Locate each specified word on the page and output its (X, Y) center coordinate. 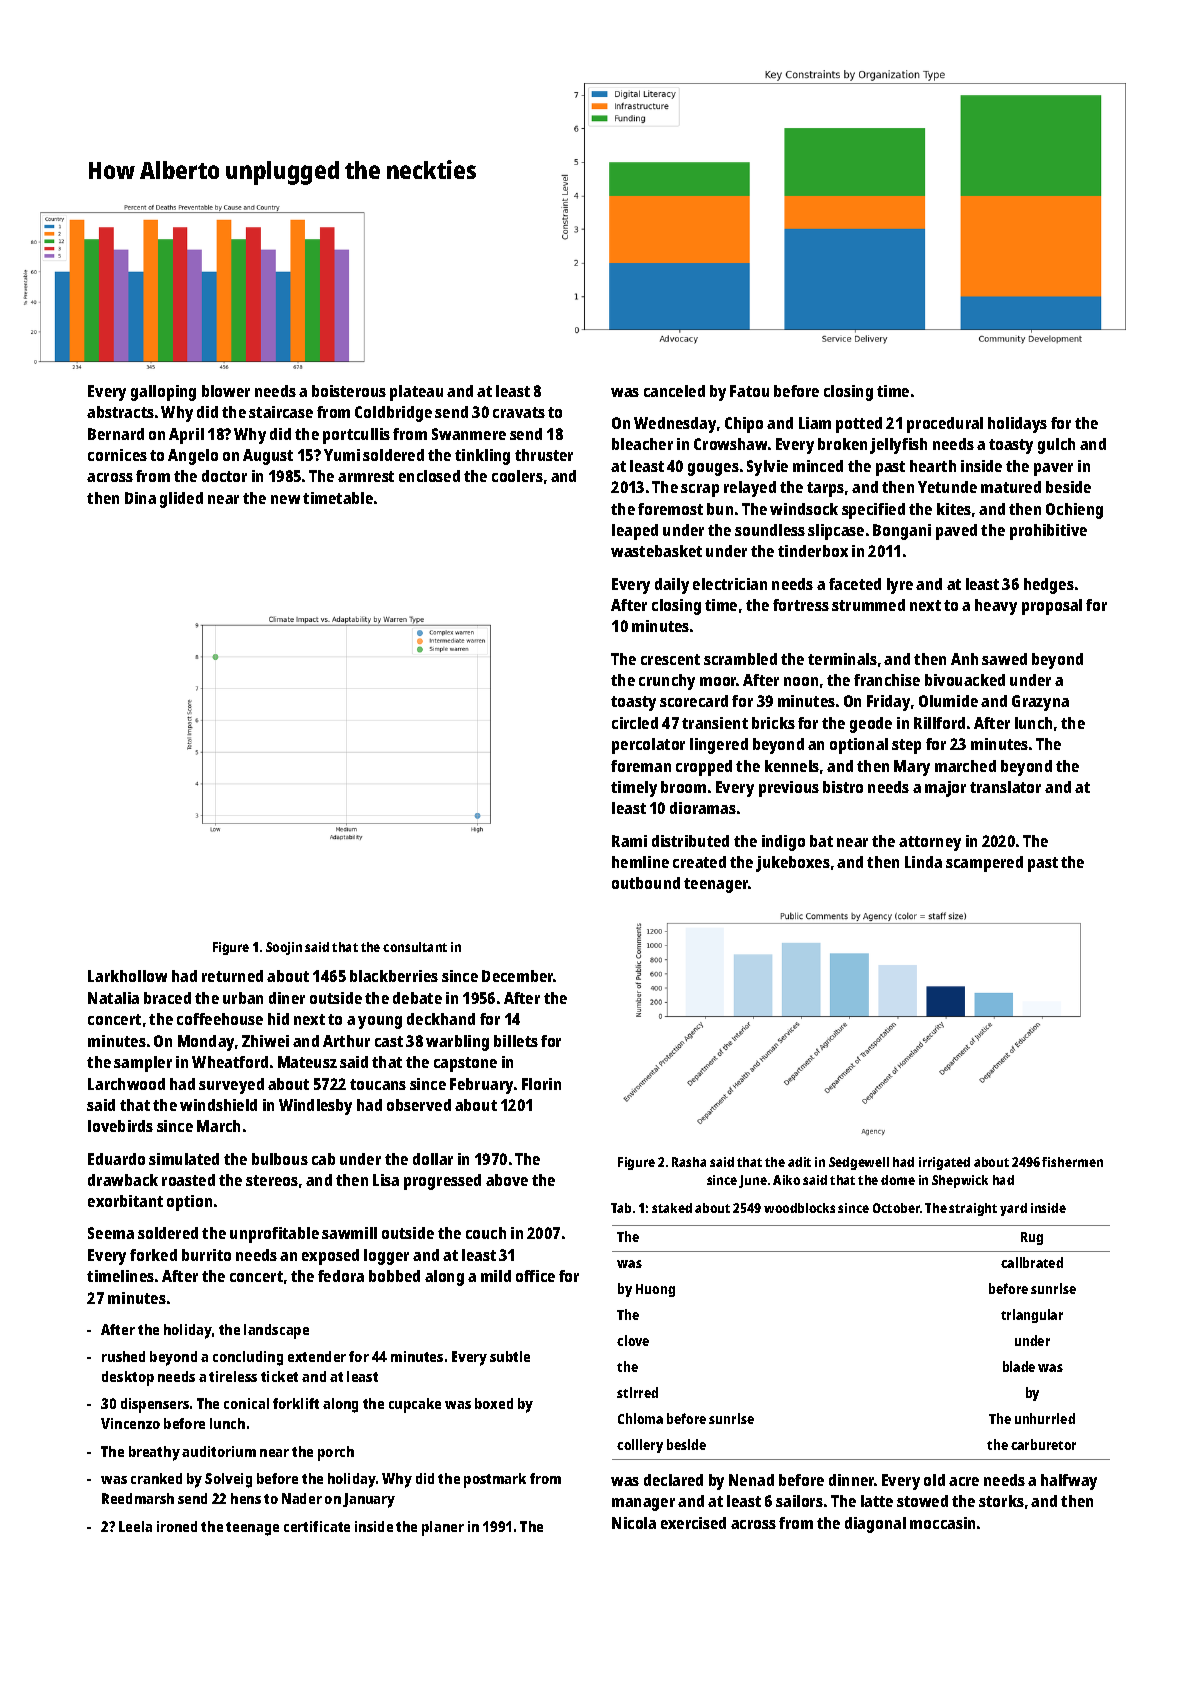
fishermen (1072, 1162)
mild (496, 1276)
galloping (163, 393)
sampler (143, 1064)
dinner (852, 1480)
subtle (510, 1356)
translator (1005, 787)
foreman (641, 766)
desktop (128, 1378)
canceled (674, 391)
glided (181, 500)
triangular (1032, 1316)
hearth (933, 466)
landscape (276, 1331)
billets (516, 1041)
